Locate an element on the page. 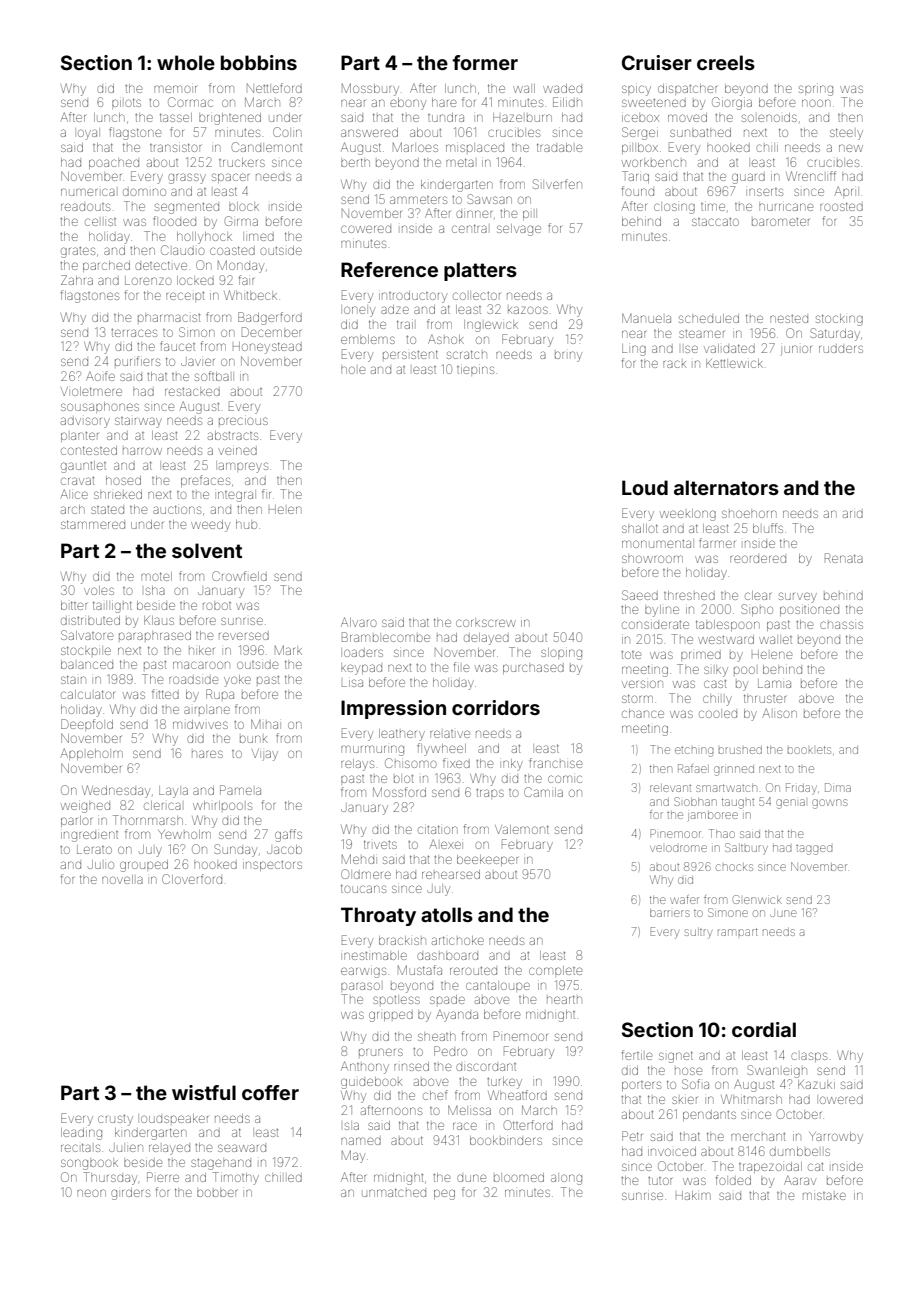 Image resolution: width=924 pixels, height=1308 pixels. peg is located at coordinates (444, 1194).
